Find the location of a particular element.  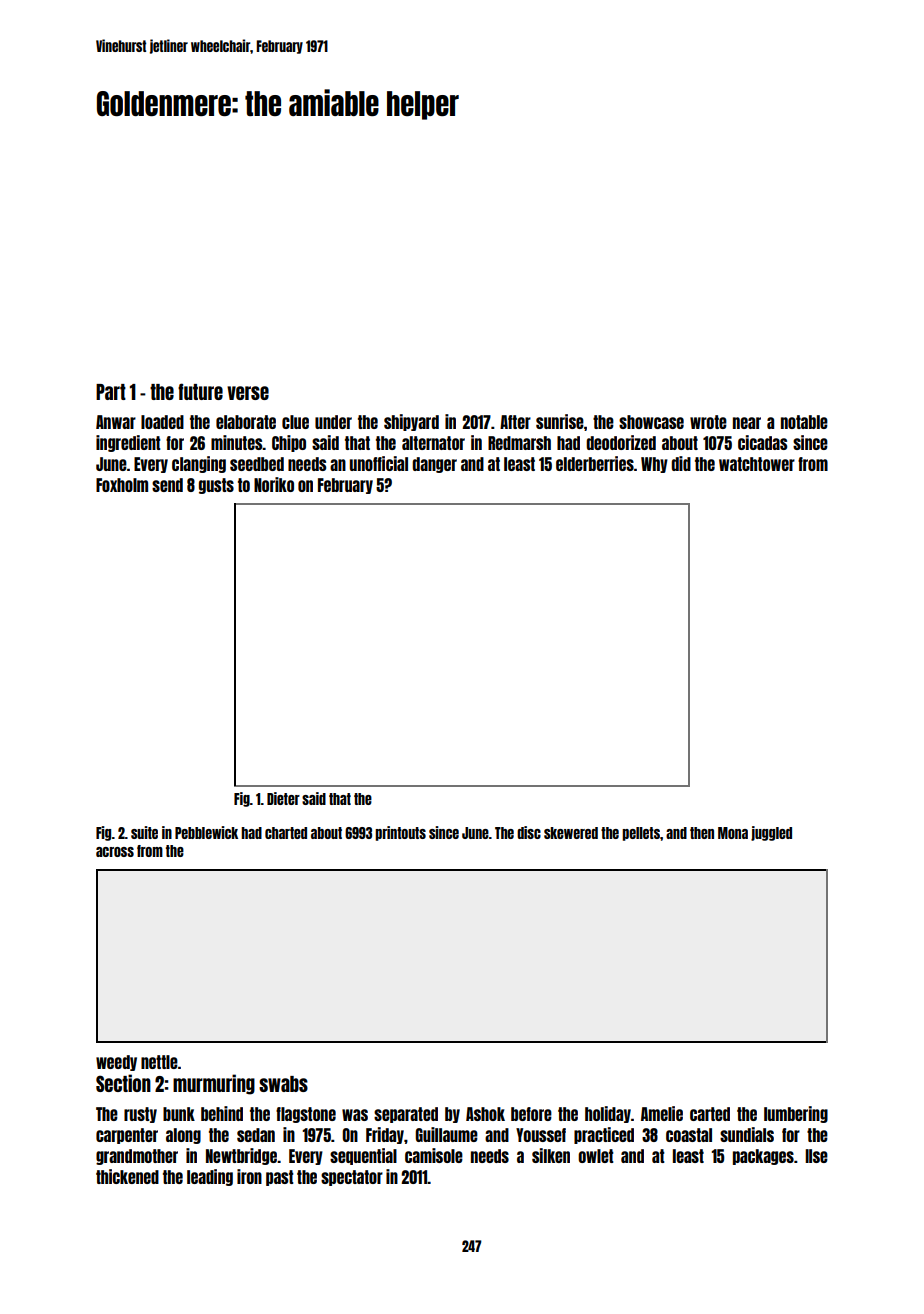

Noriko is located at coordinates (274, 484).
